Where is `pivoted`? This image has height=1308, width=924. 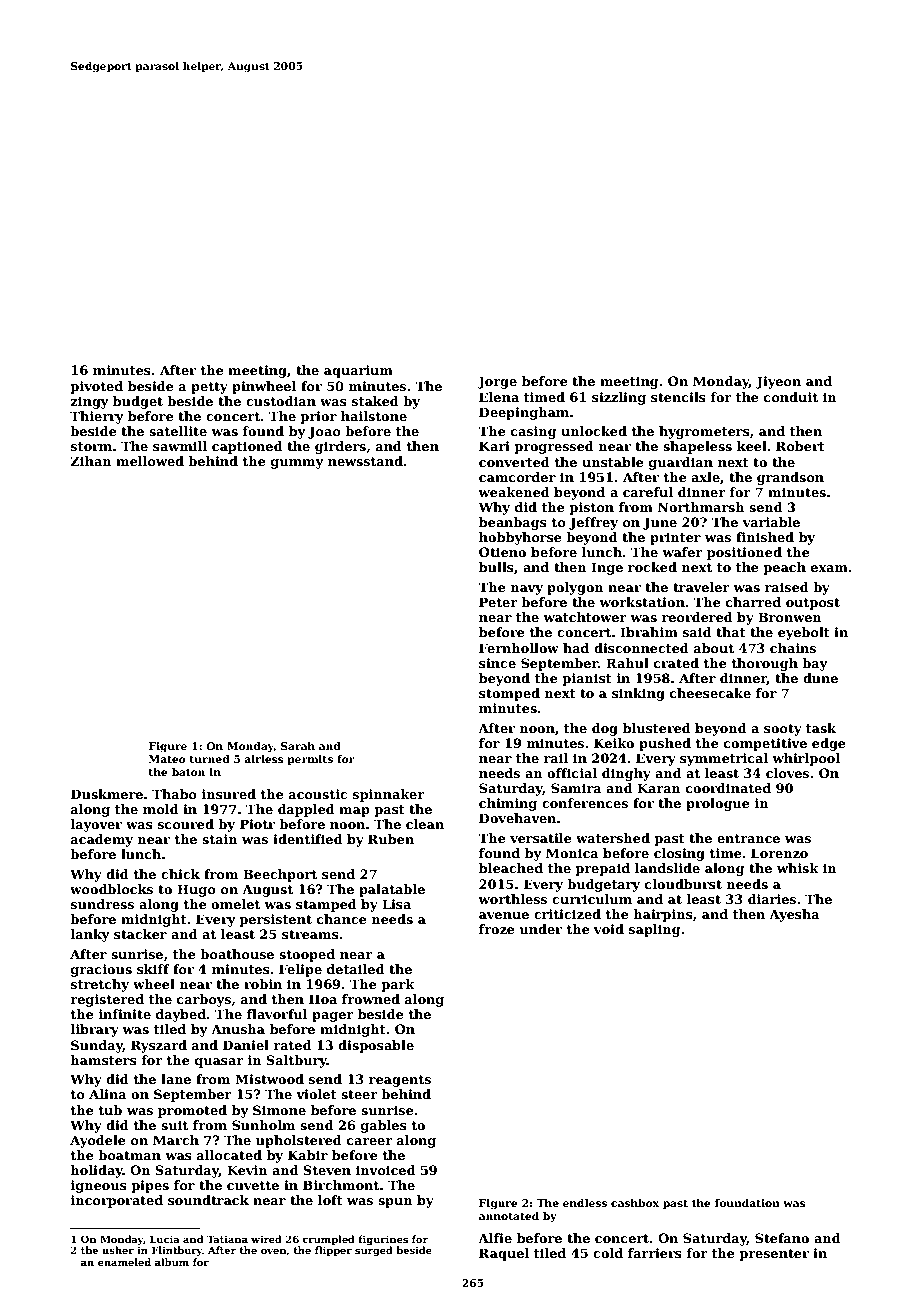
pivoted is located at coordinates (96, 387).
